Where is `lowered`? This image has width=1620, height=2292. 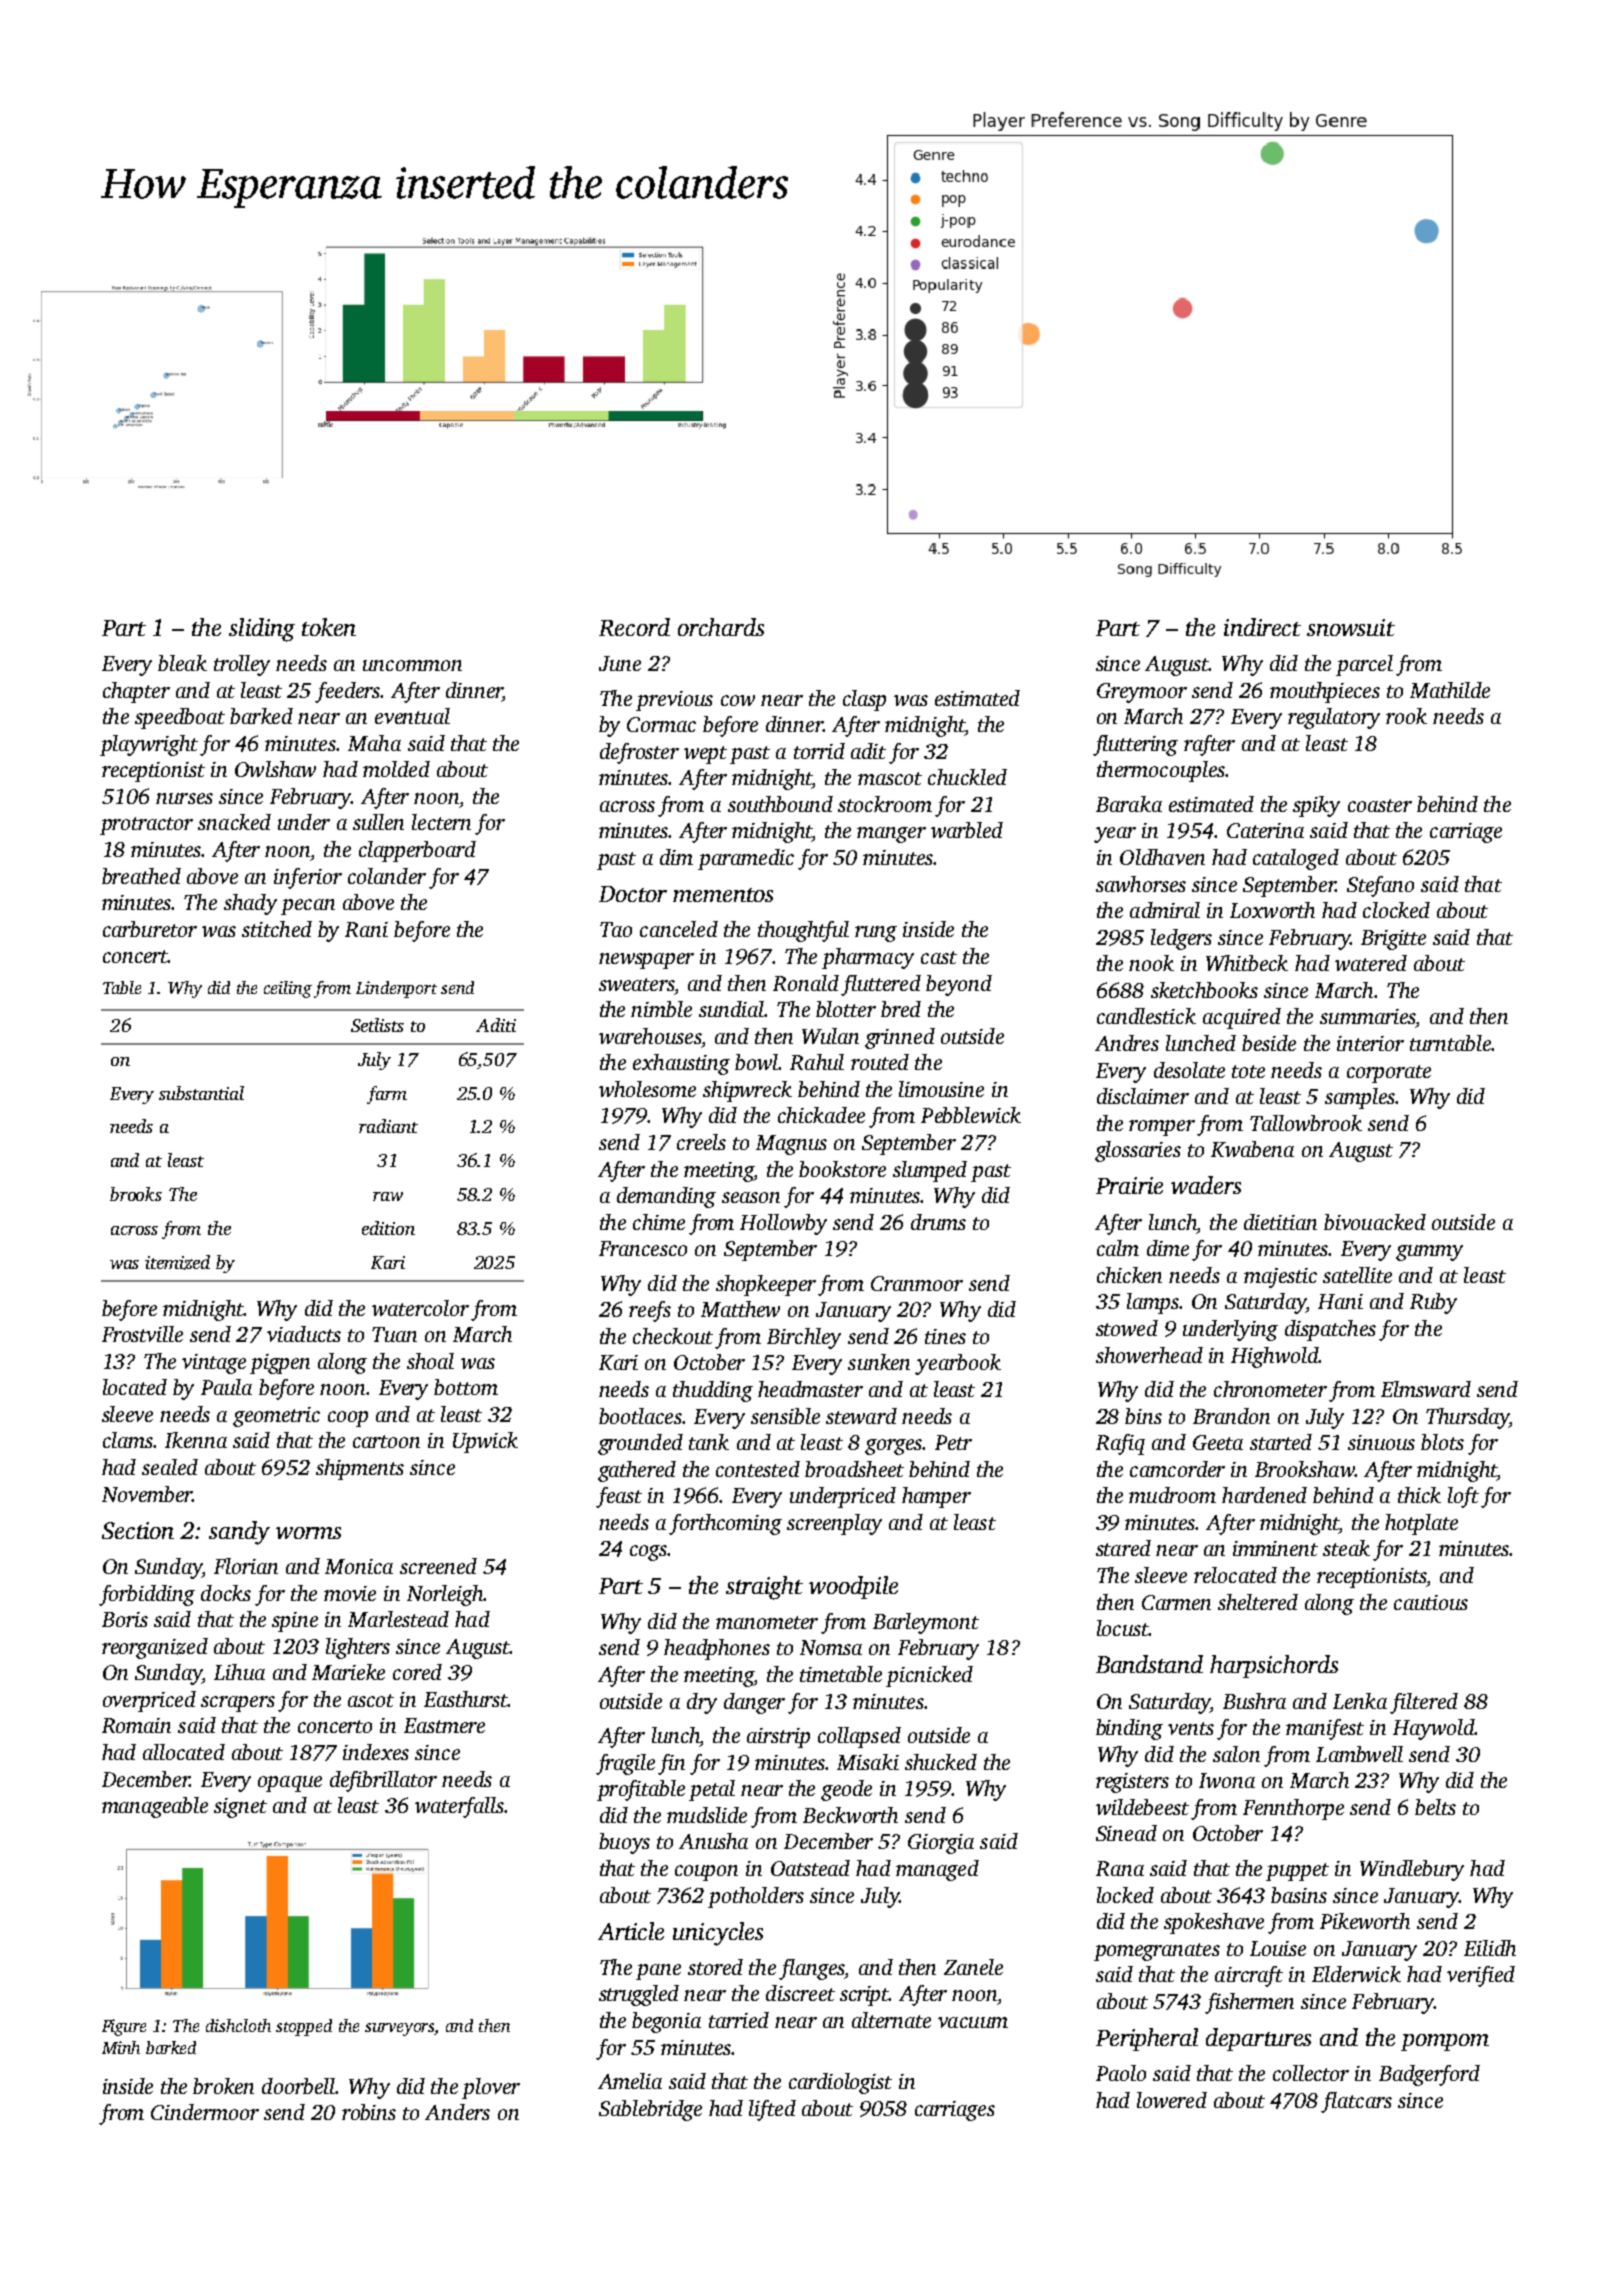 lowered is located at coordinates (1172, 2100).
